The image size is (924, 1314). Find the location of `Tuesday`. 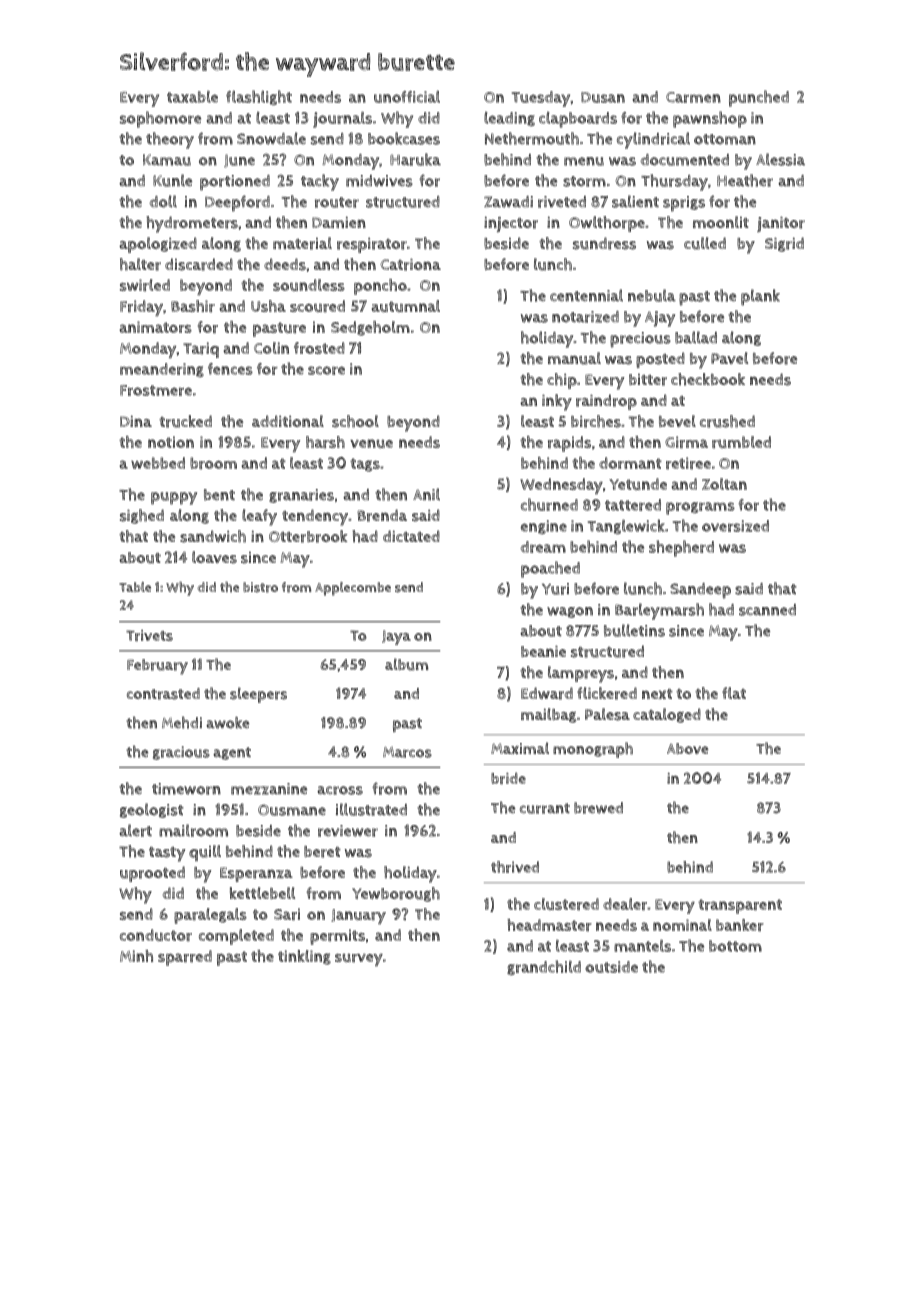

Tuesday is located at coordinates (541, 99).
